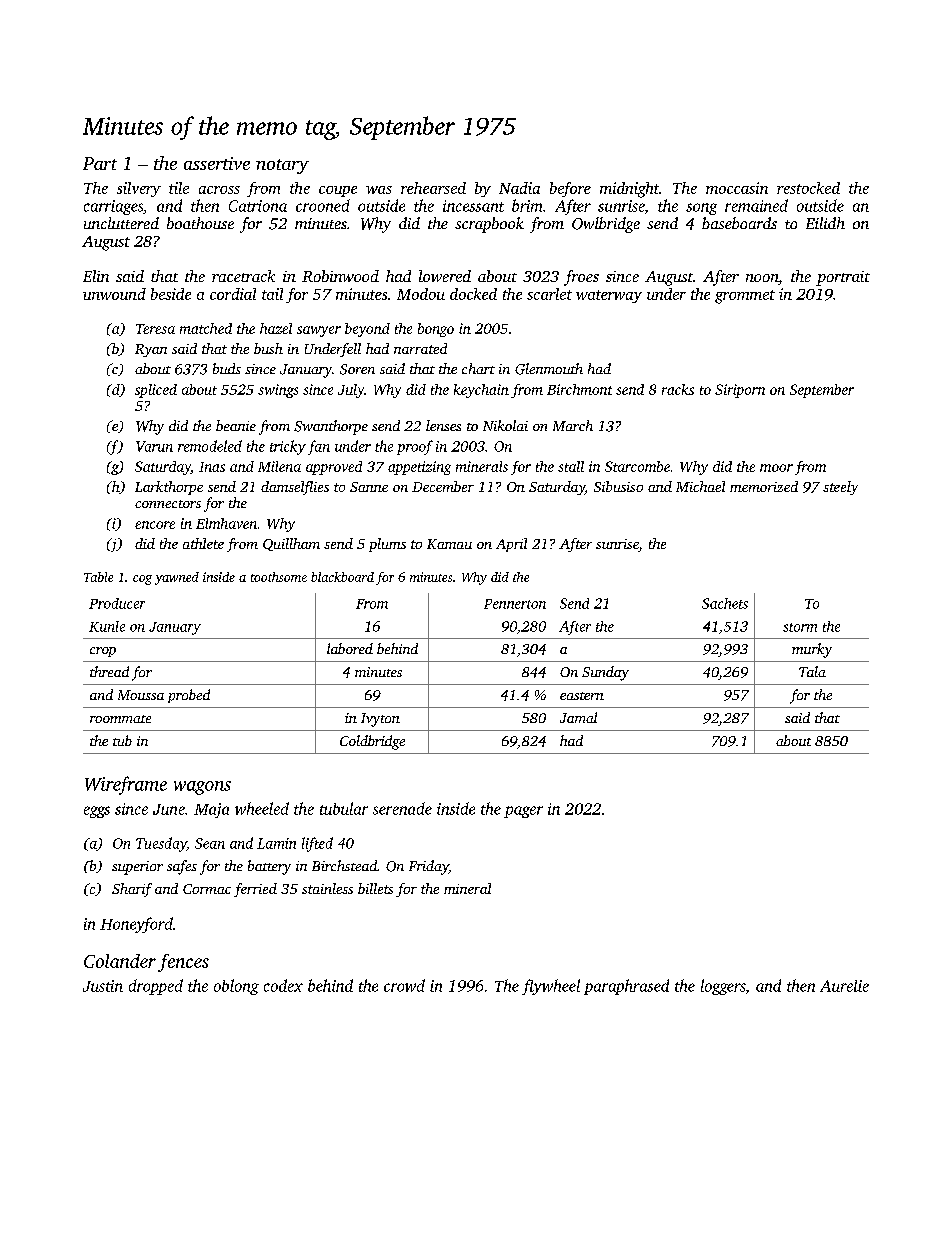  What do you see at coordinates (279, 577) in the screenshot?
I see `toothsome` at bounding box center [279, 577].
